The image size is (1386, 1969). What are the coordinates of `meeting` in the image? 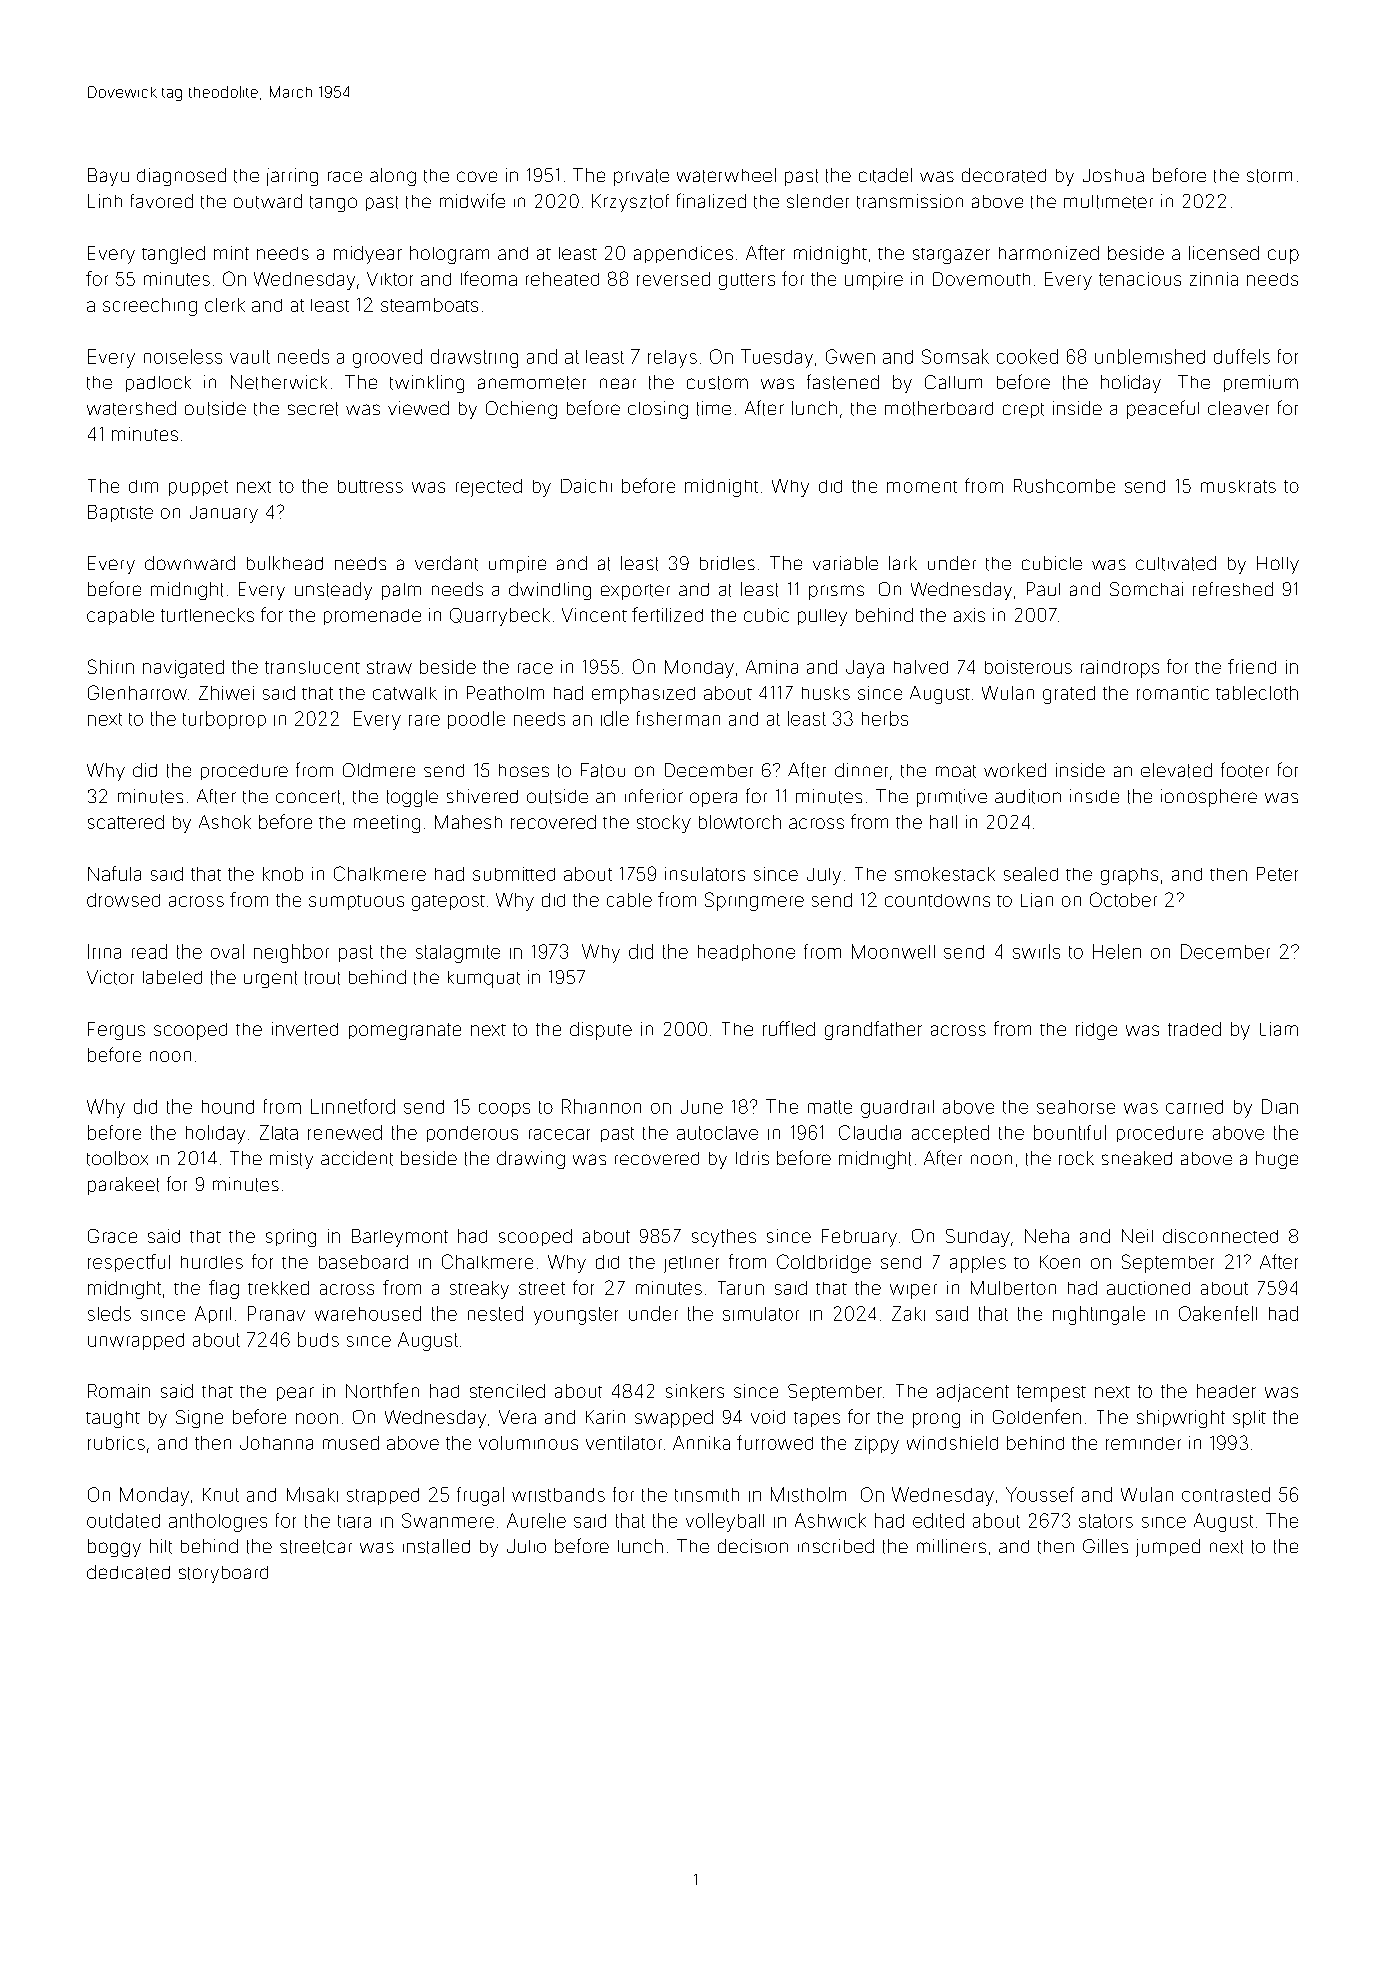 It's located at (387, 824).
